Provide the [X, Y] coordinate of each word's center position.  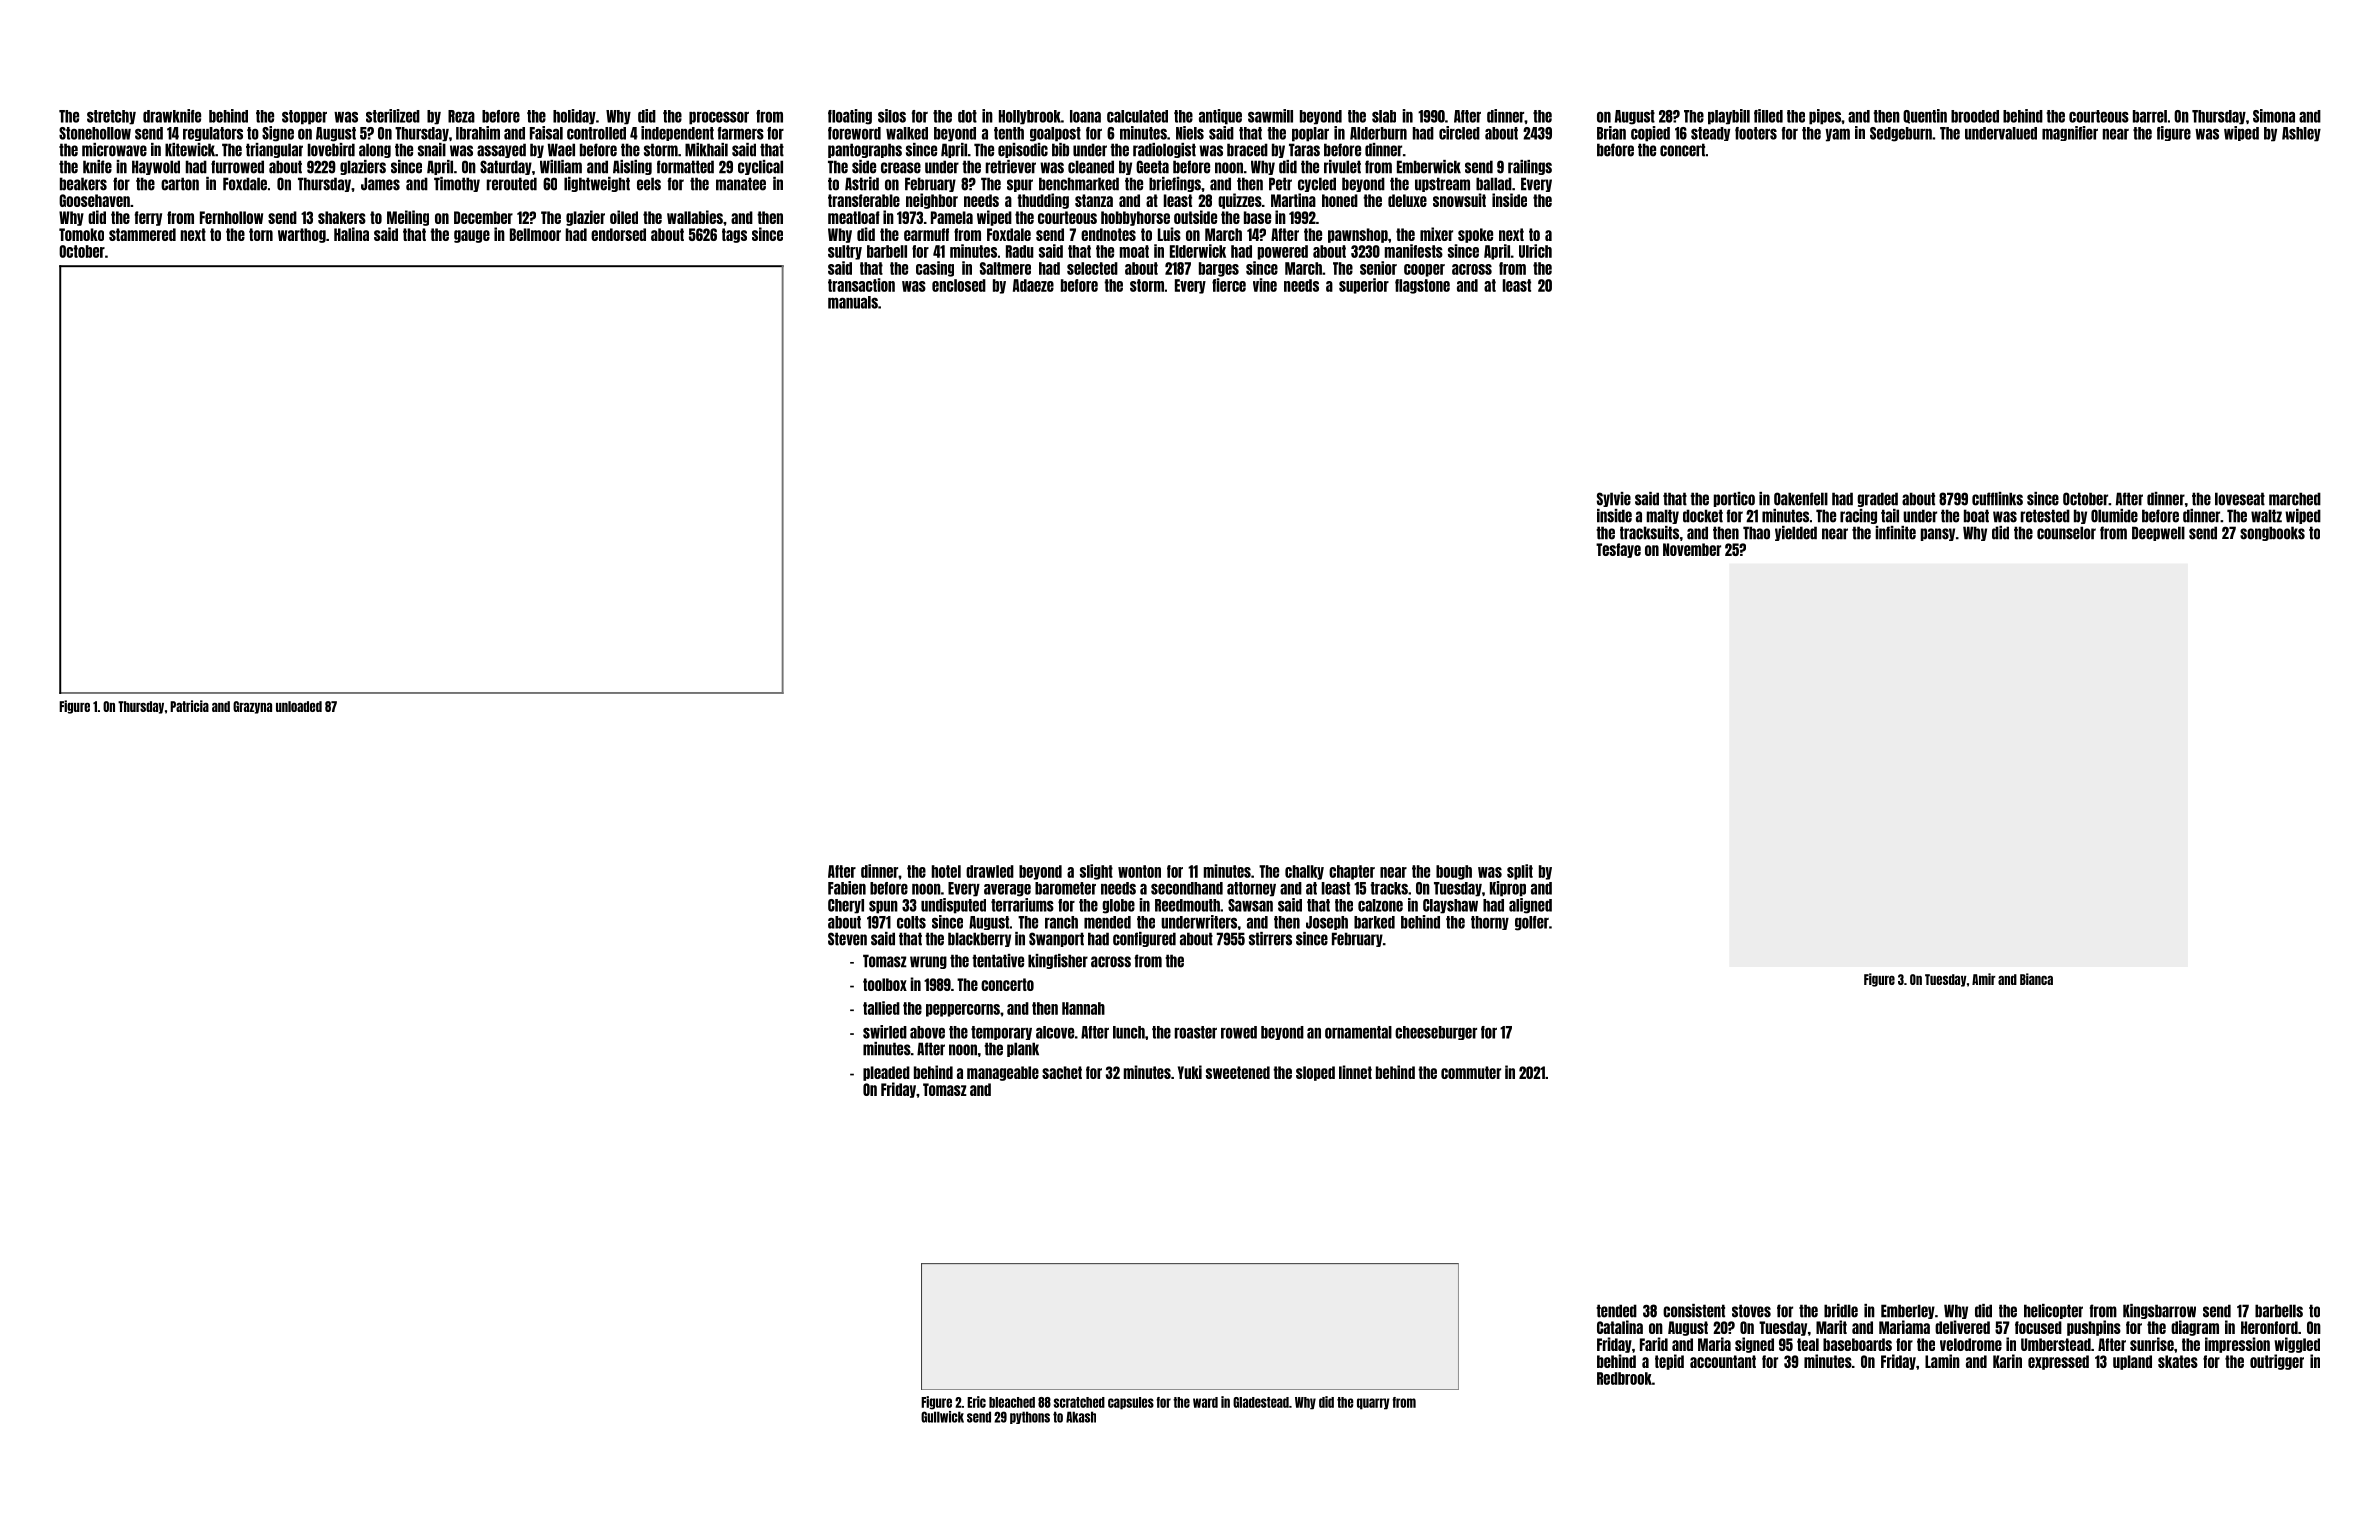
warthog [302, 235]
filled [1768, 116]
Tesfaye [1618, 550]
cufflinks [1997, 499]
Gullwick [942, 1417]
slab [1384, 116]
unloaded [299, 706]
